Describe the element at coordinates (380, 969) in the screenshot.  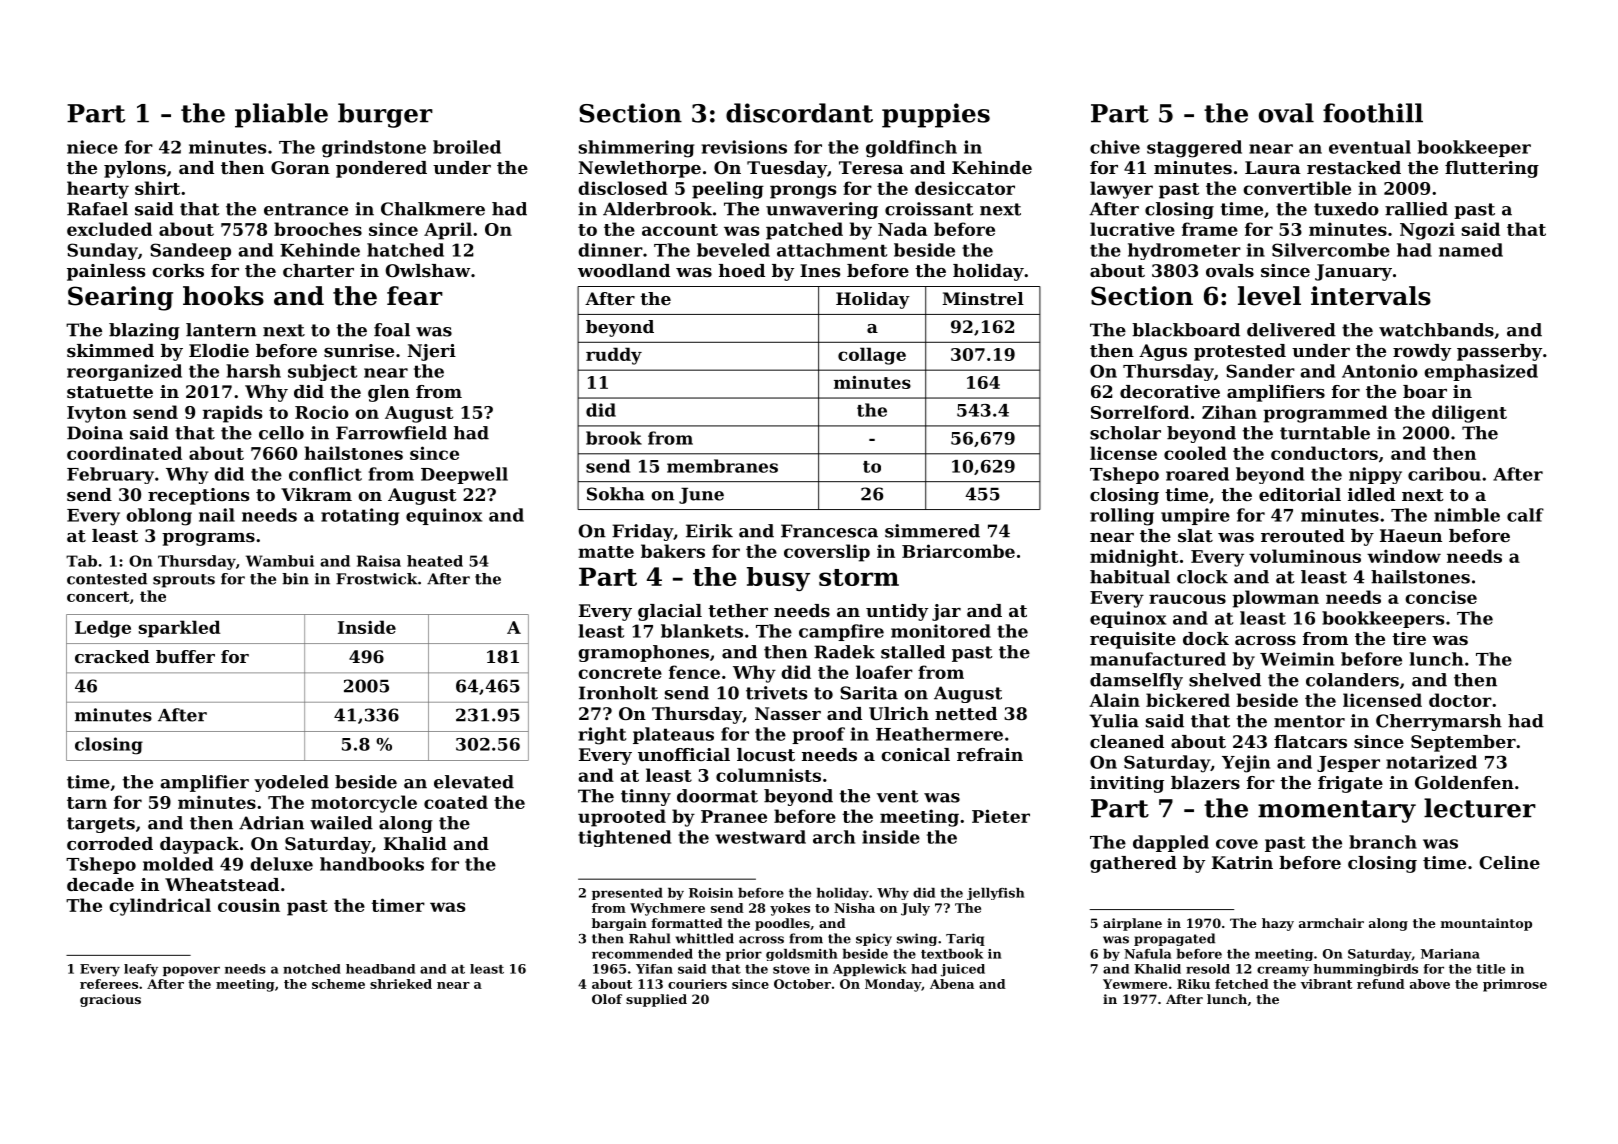
I see `headband` at that location.
